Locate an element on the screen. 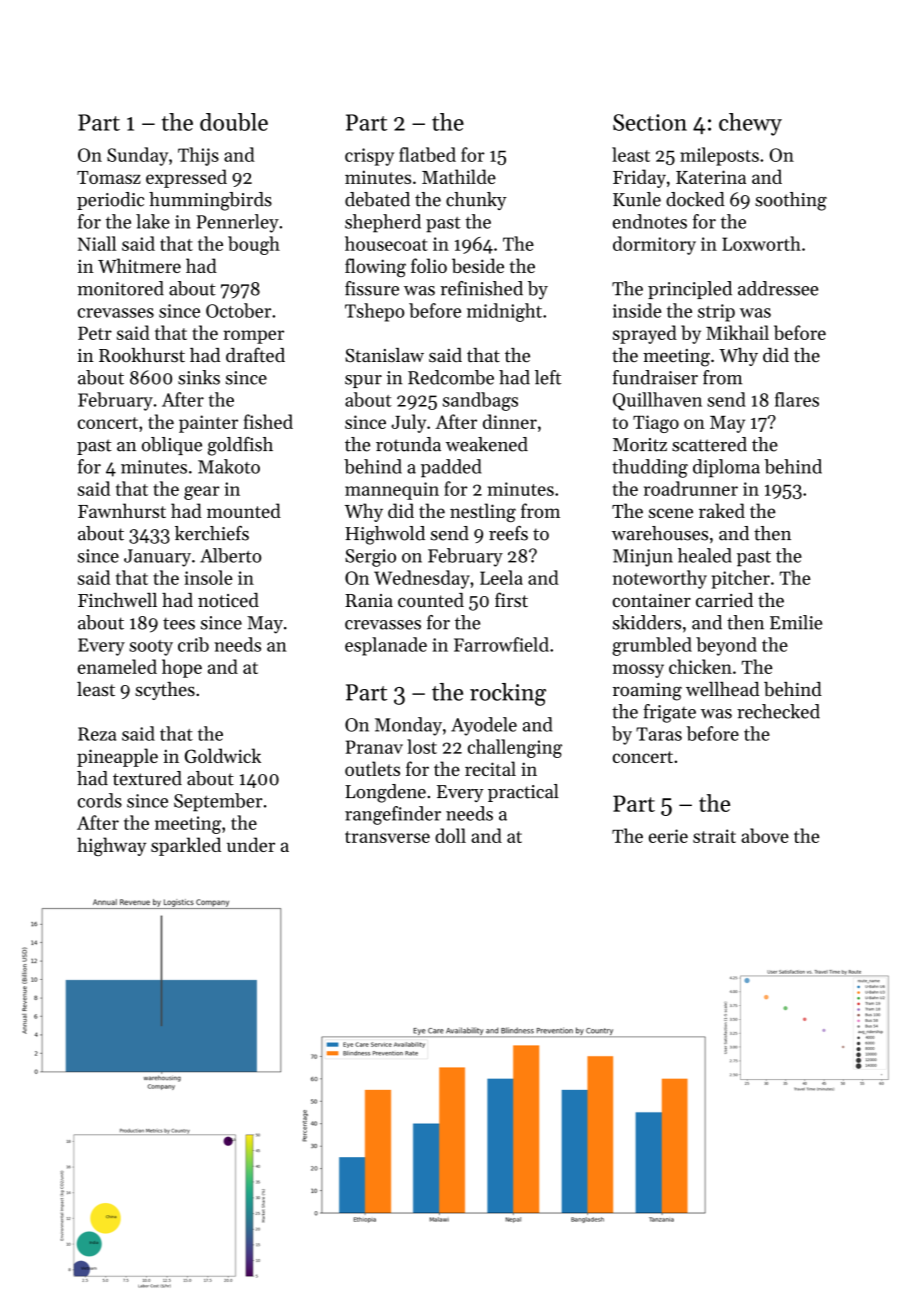  fundraiser is located at coordinates (655, 377).
